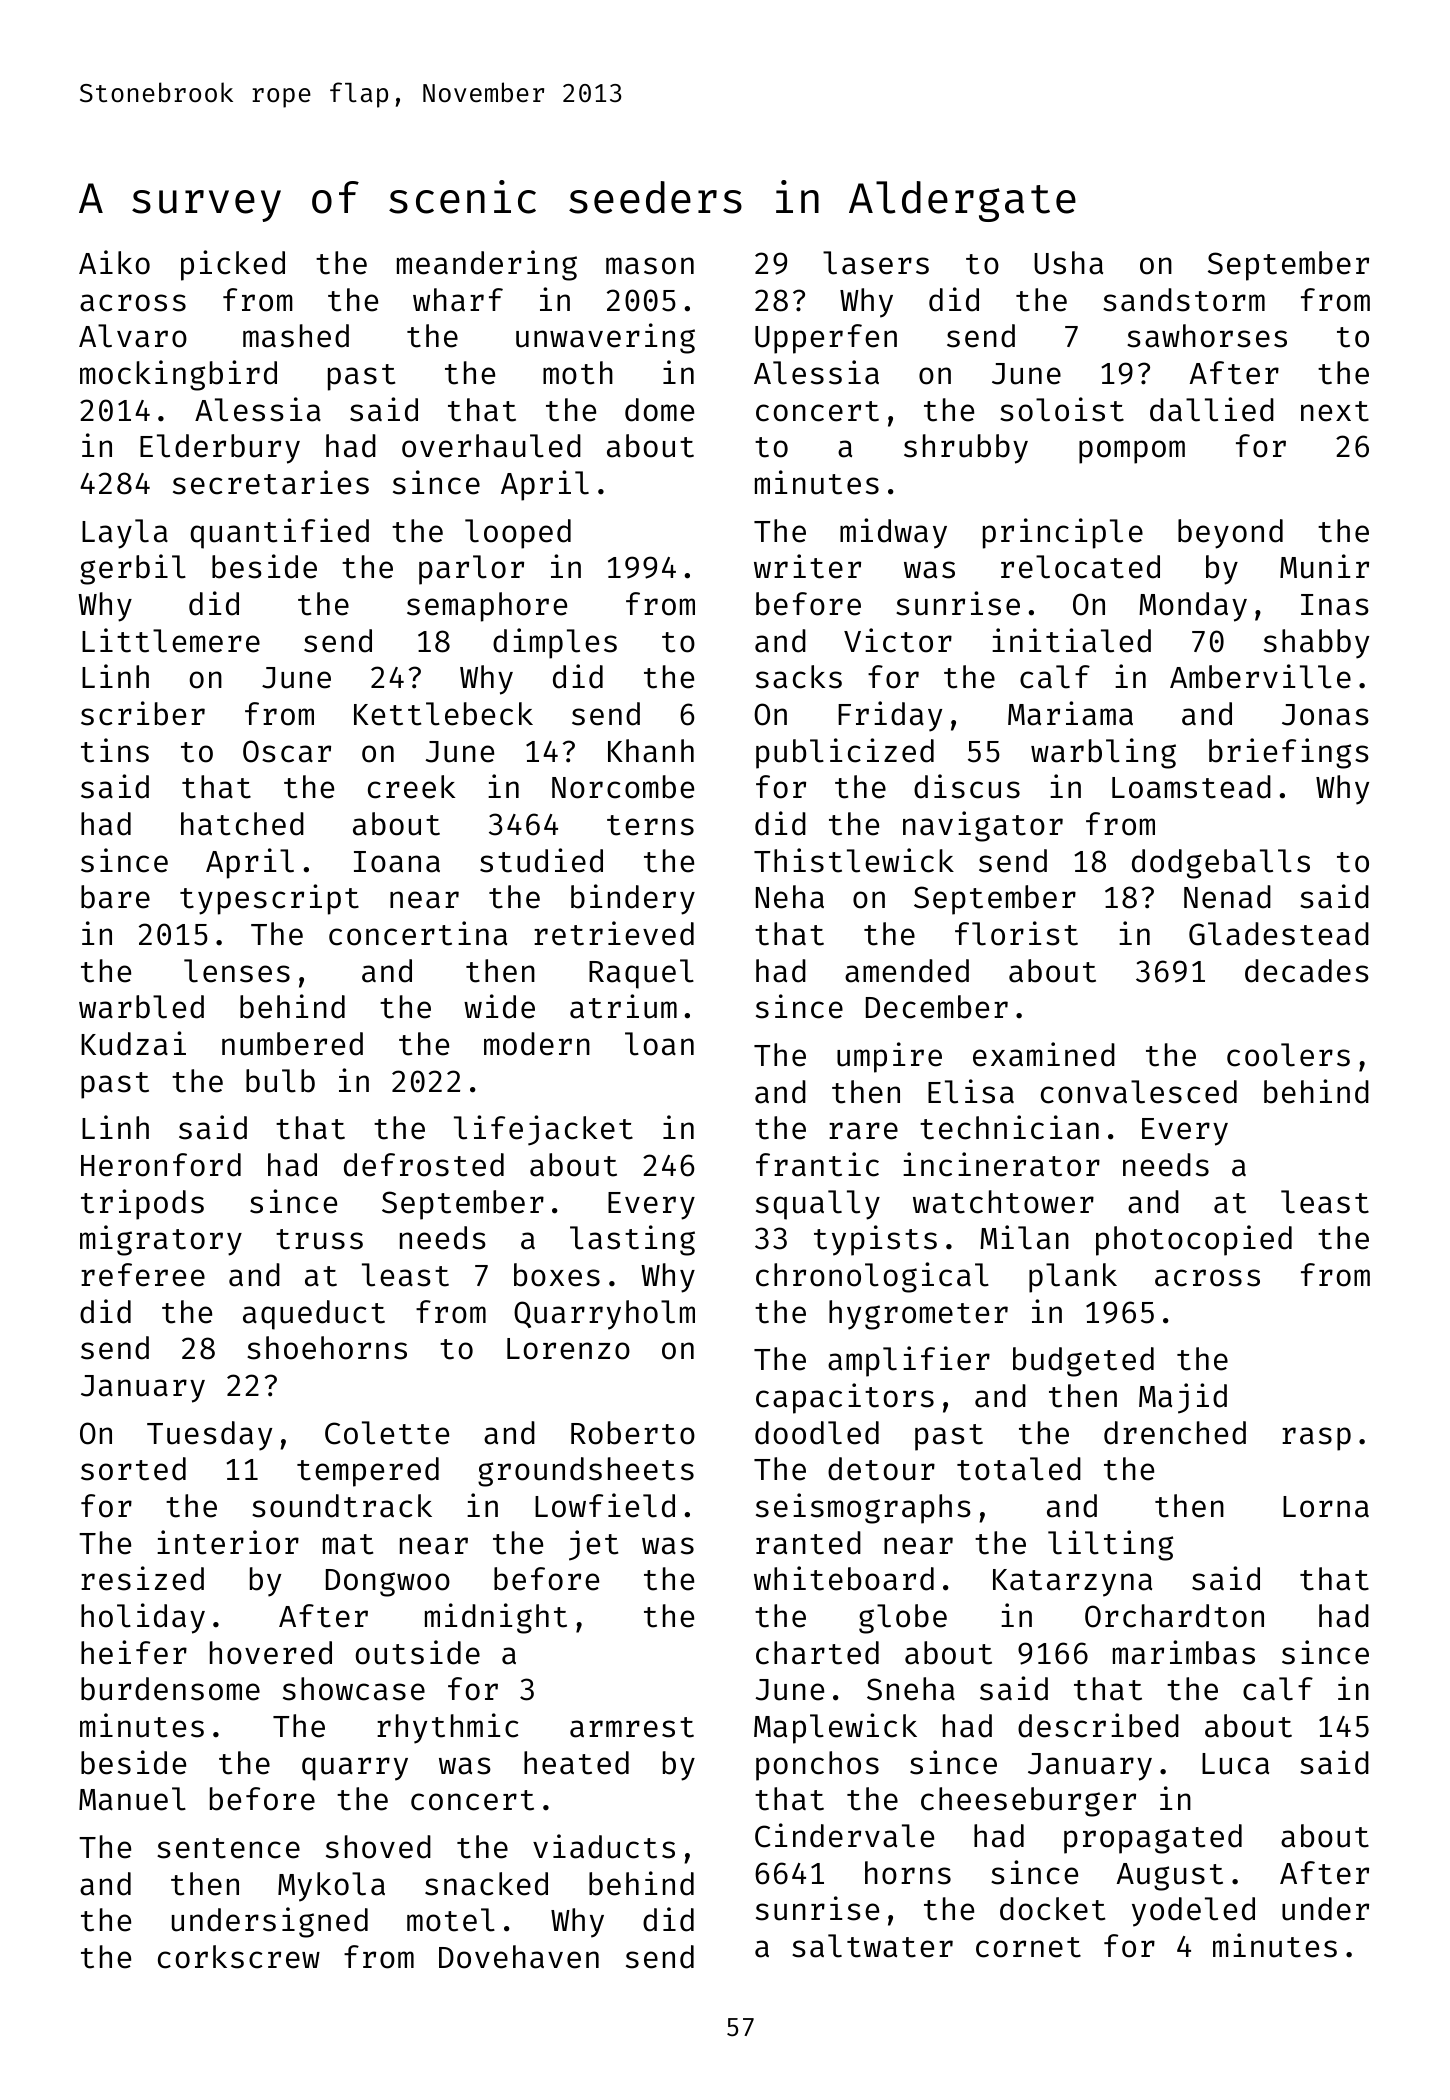 The height and width of the page is (2100, 1450). Describe the element at coordinates (633, 1433) in the page. I see `Roberto` at that location.
